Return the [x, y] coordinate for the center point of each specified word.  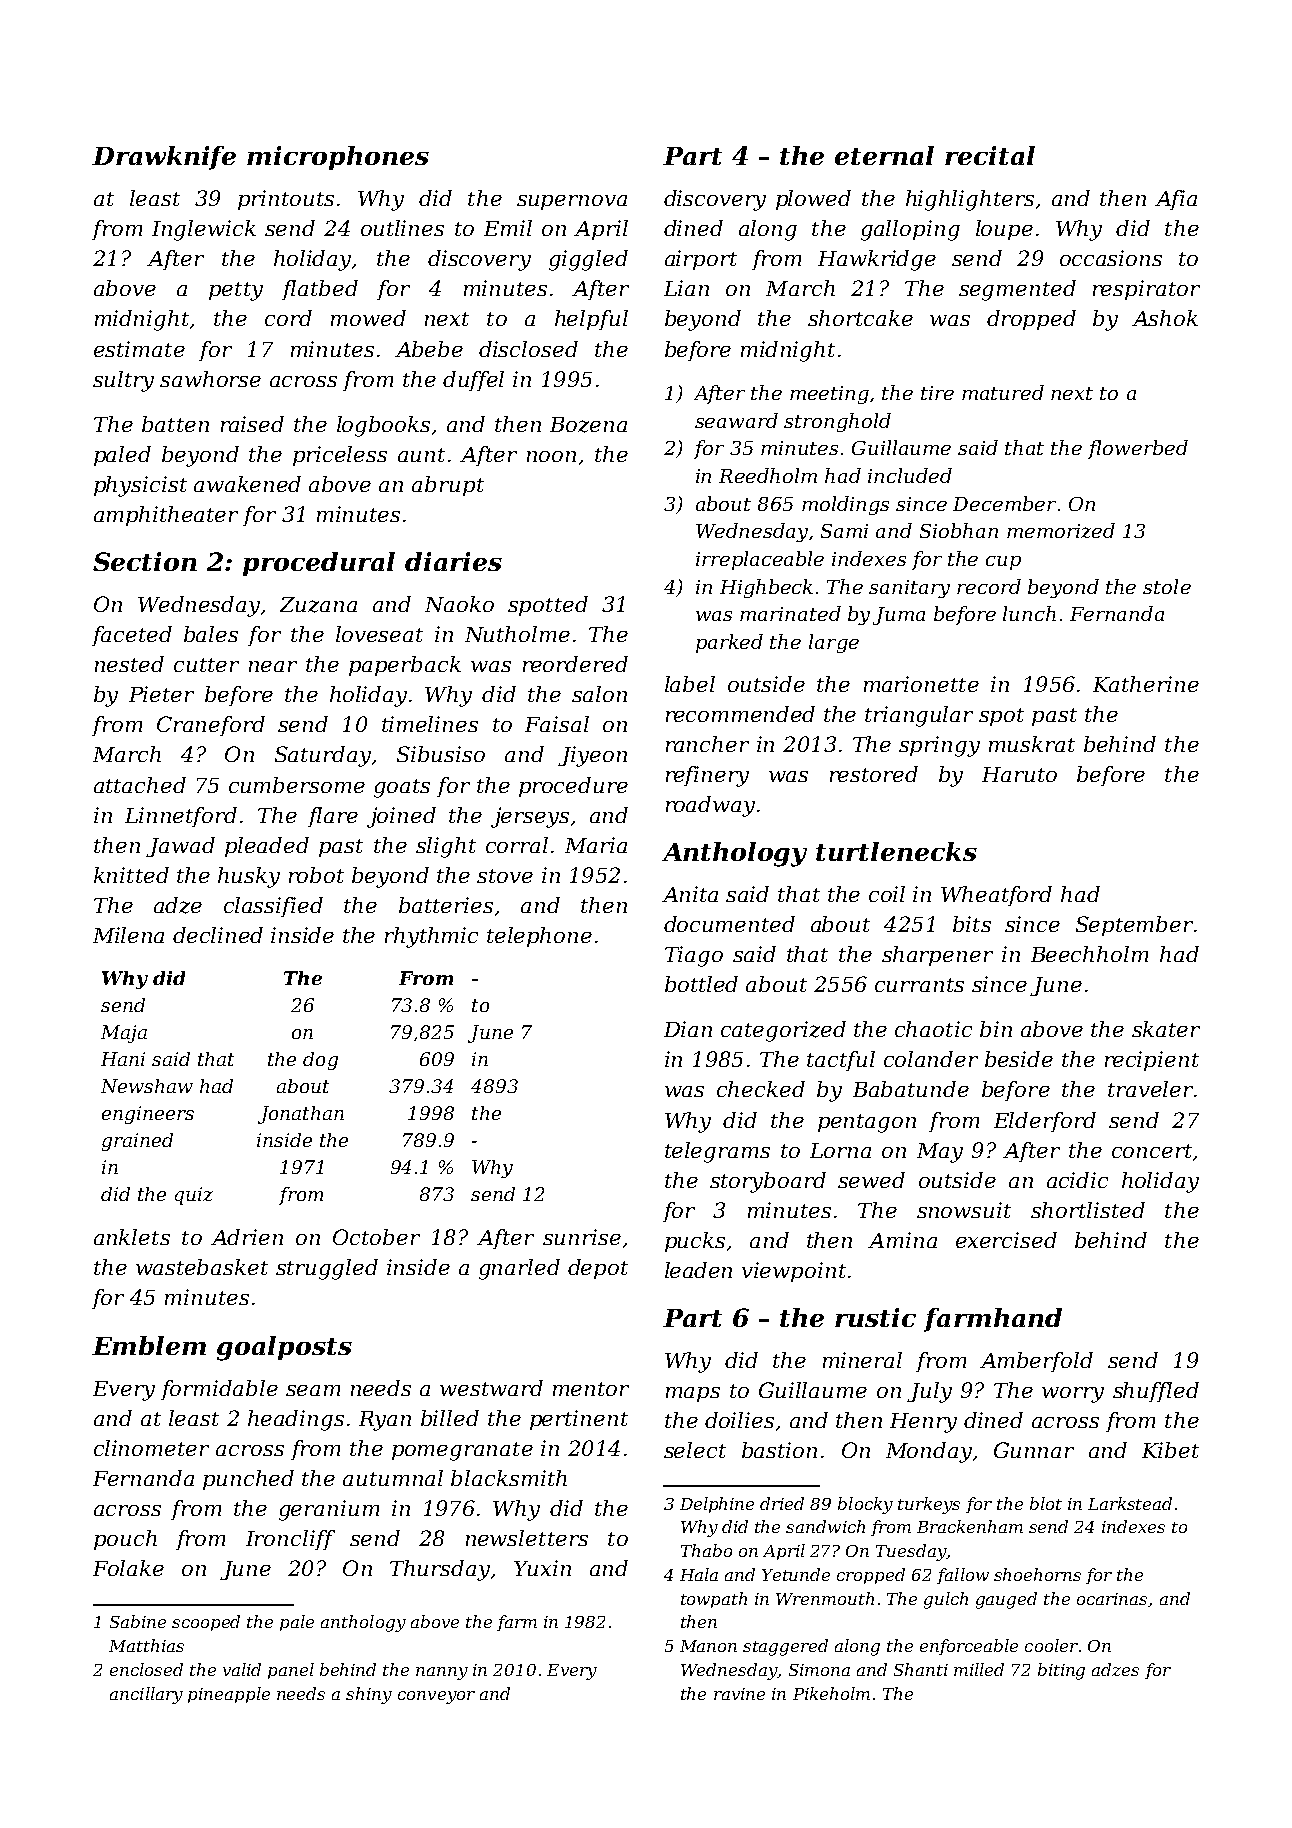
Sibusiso [441, 754]
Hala [699, 1574]
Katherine [1146, 684]
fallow [963, 1576]
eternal [884, 155]
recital [990, 155]
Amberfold [1036, 1362]
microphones [338, 158]
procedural [319, 564]
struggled [327, 1269]
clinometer [151, 1448]
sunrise [582, 1237]
